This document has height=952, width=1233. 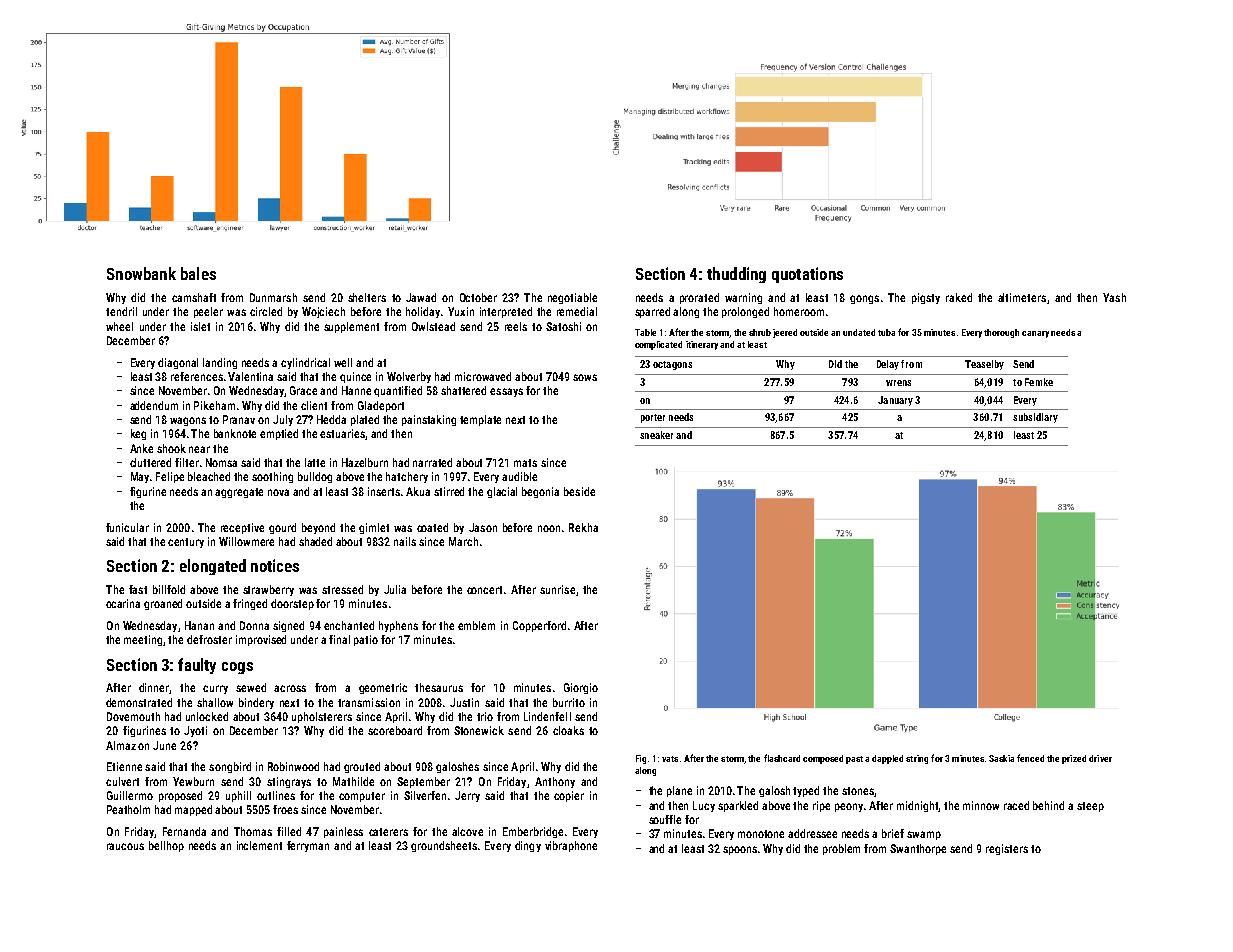 I want to click on sneaker, so click(x=656, y=435).
